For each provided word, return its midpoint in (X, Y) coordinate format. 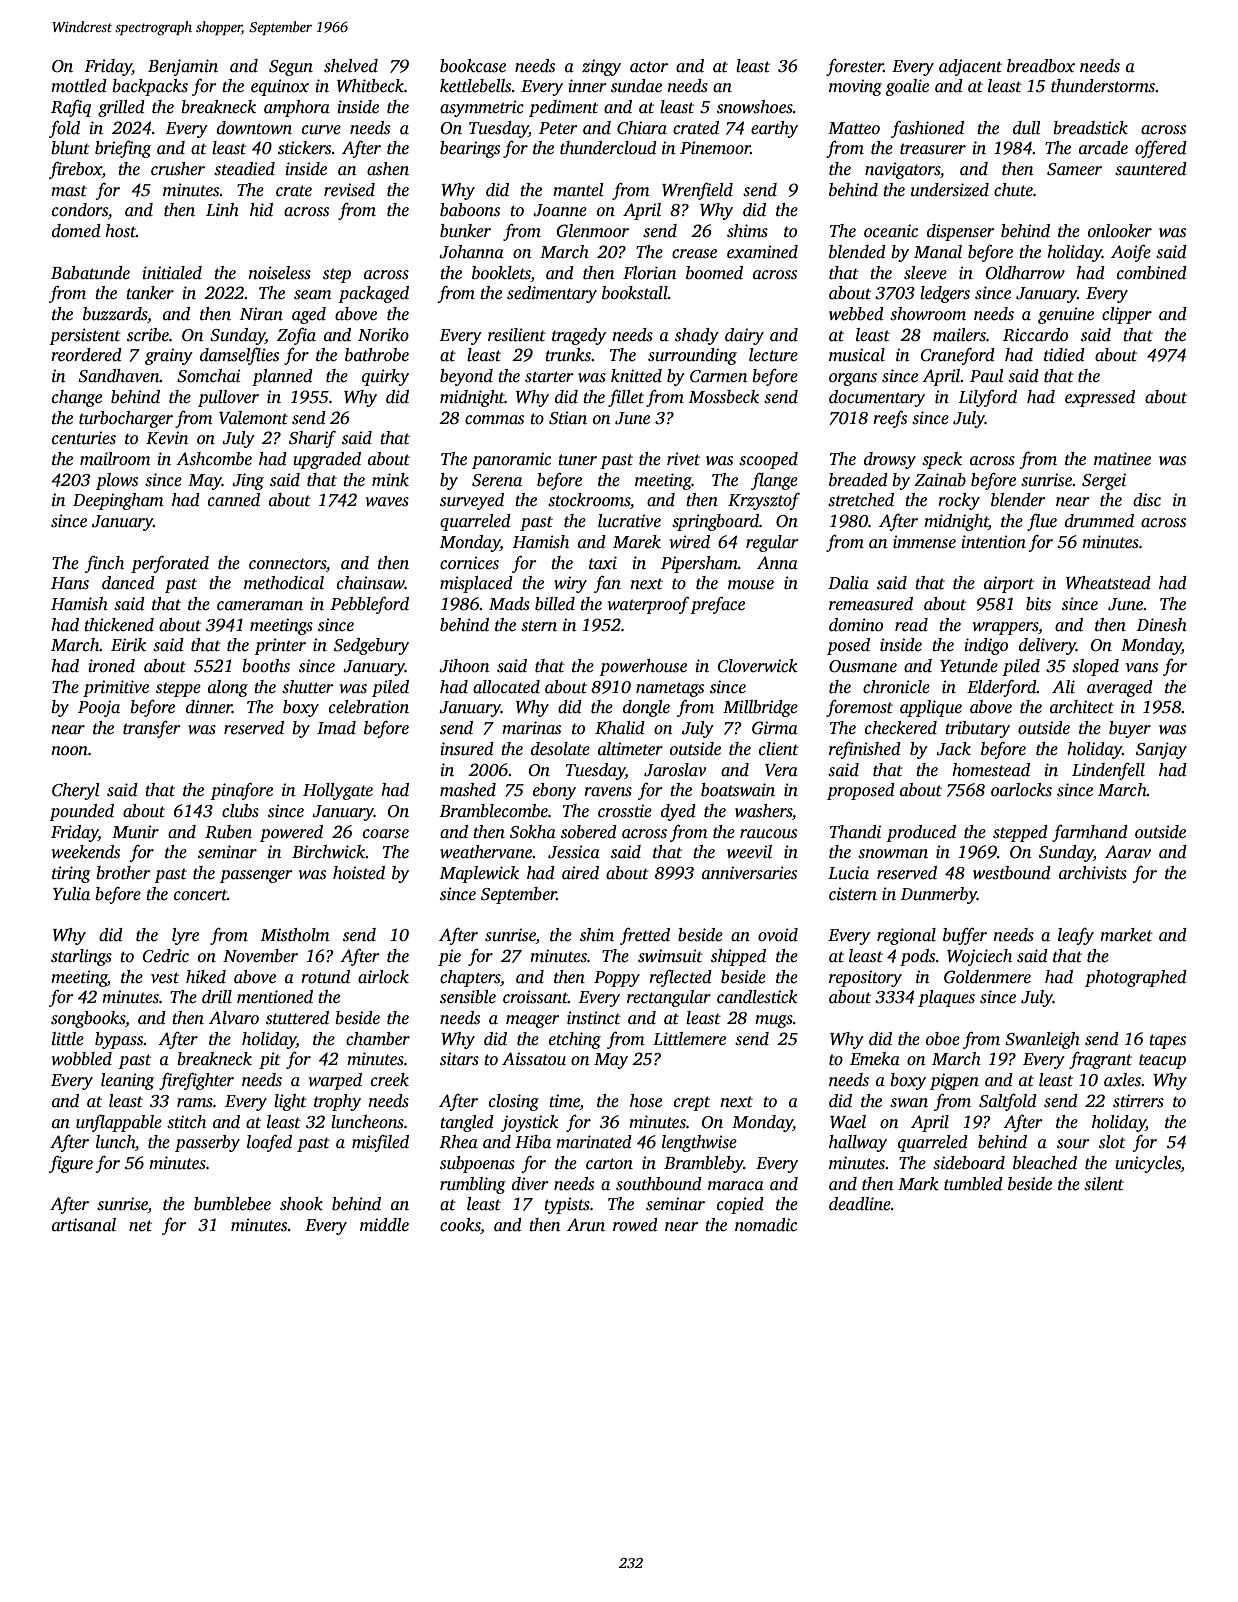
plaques (946, 998)
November (260, 956)
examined (762, 252)
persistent (85, 336)
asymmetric (482, 108)
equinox (280, 87)
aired (580, 873)
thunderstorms (1103, 86)
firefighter (196, 1081)
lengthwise (699, 1143)
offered (1161, 149)
